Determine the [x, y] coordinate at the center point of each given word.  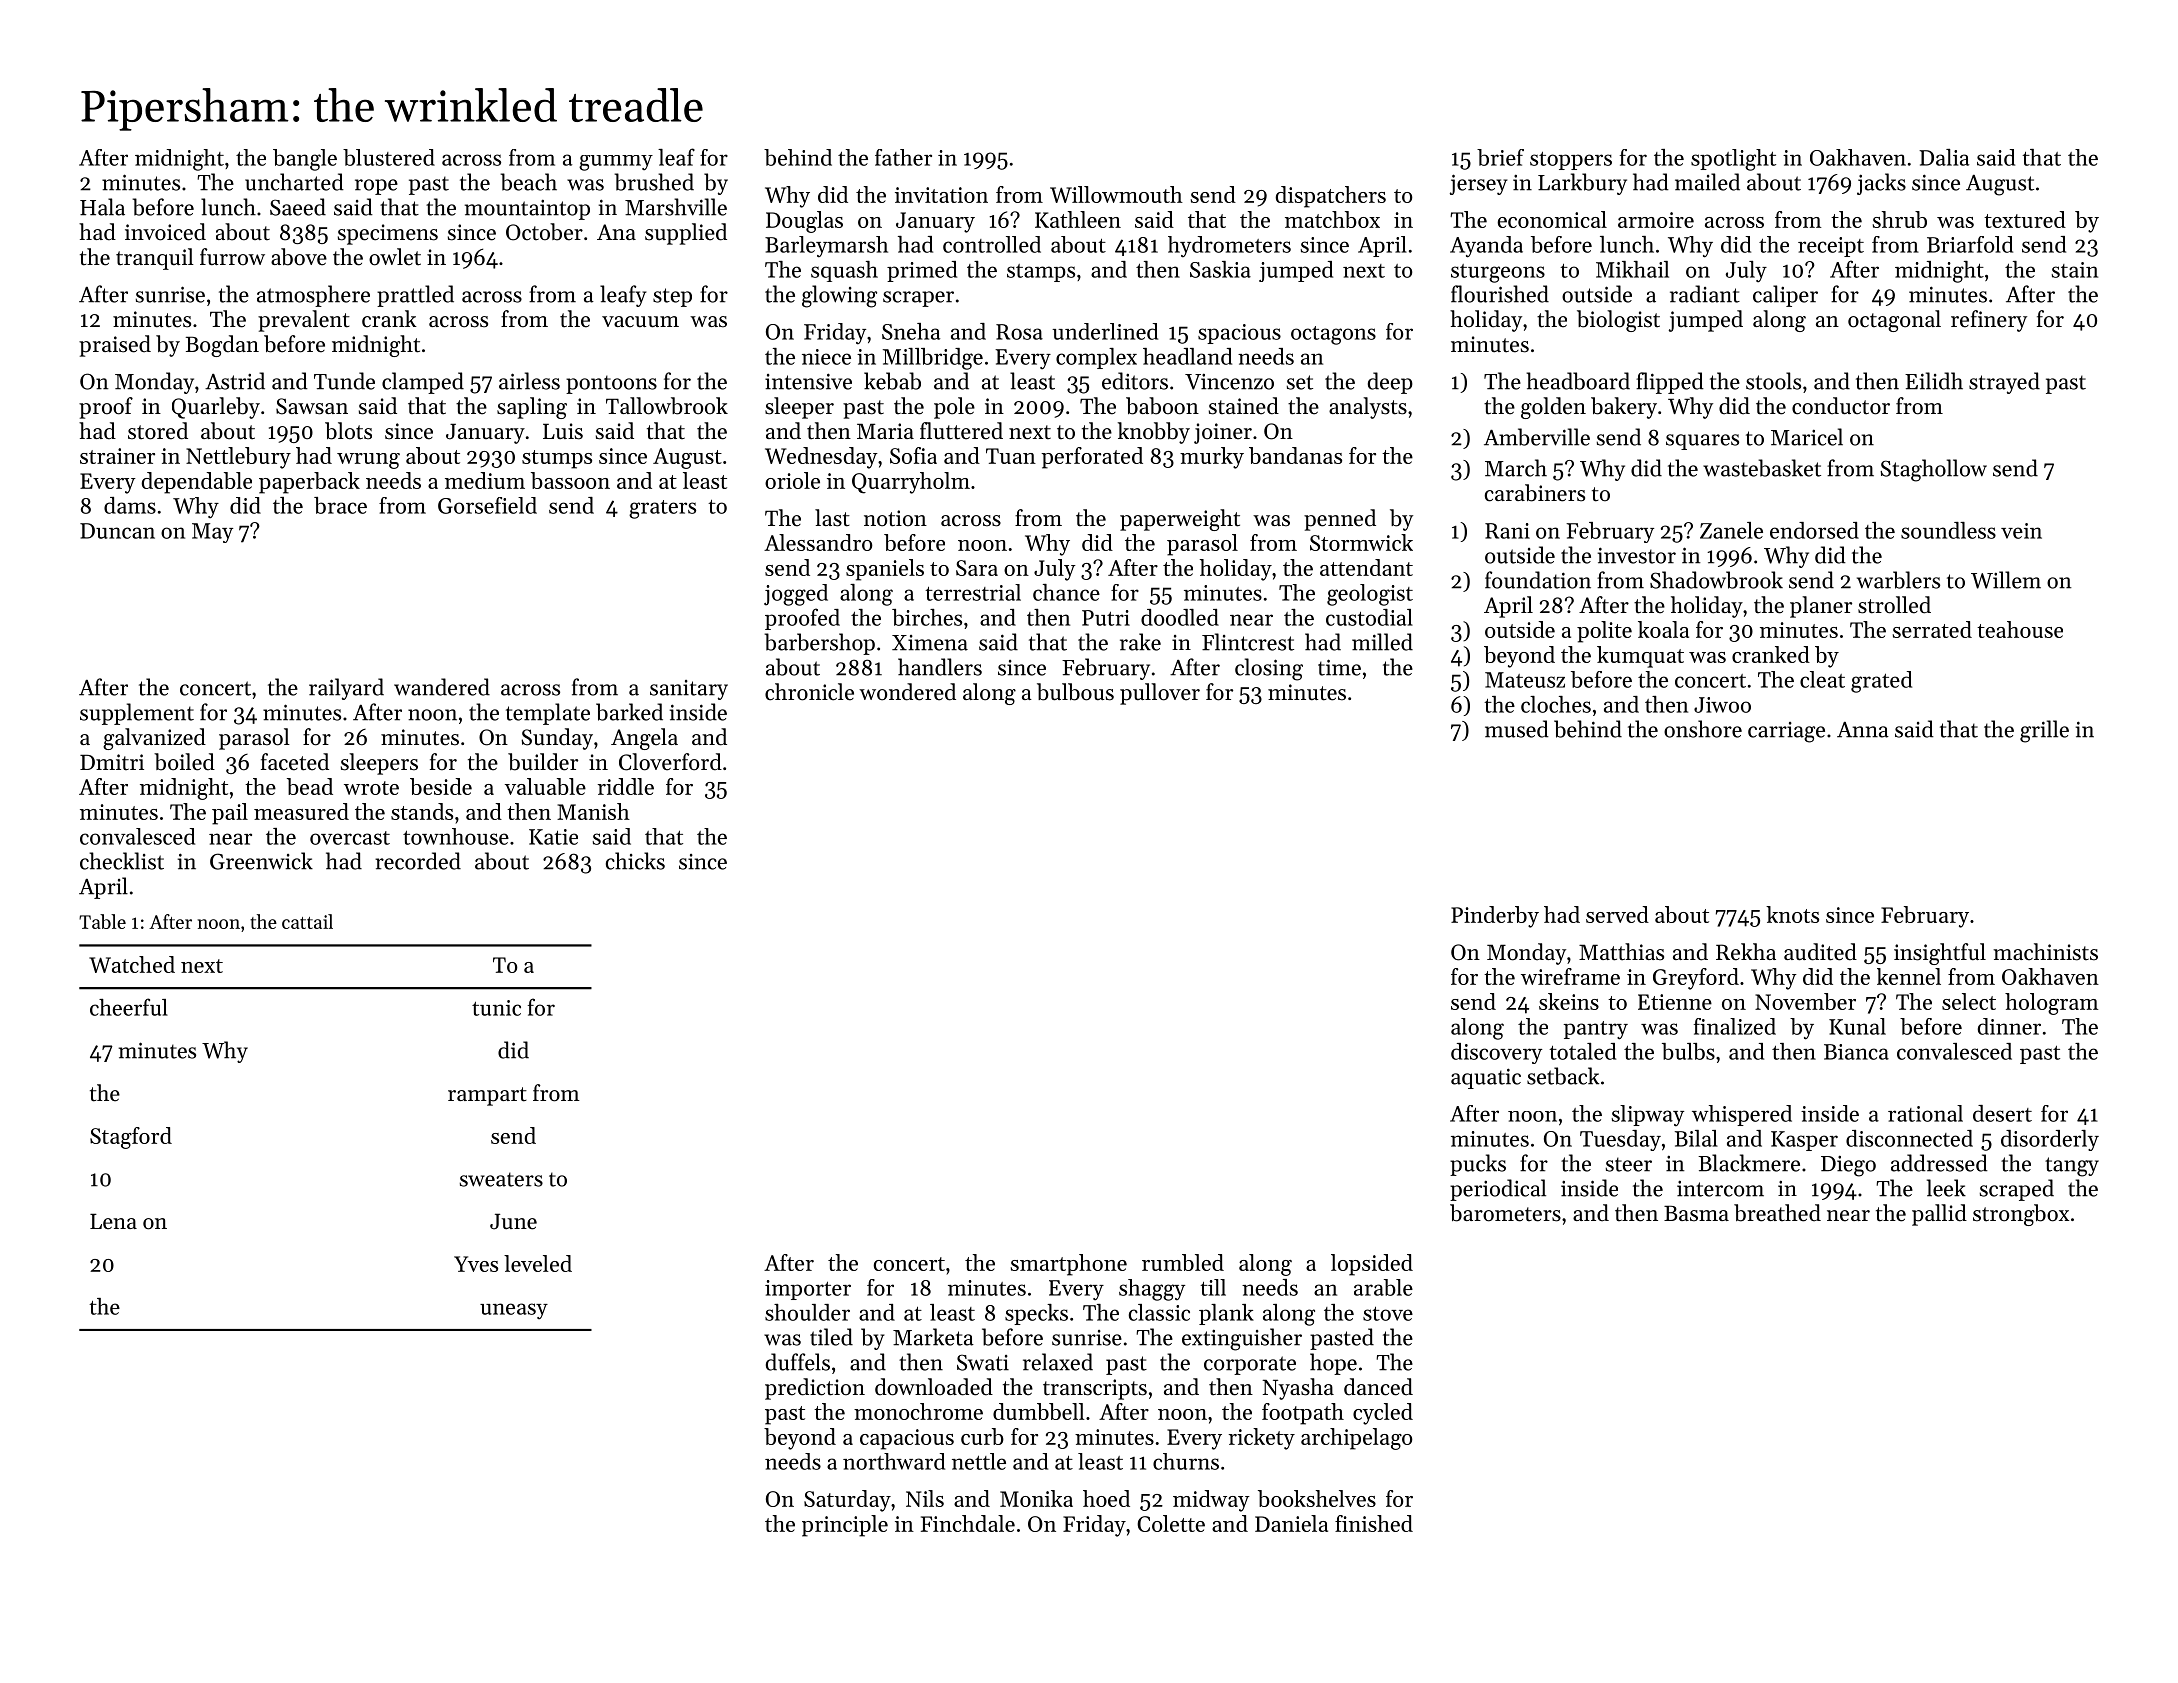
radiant [1705, 294]
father [903, 157]
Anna [1863, 730]
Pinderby [1495, 917]
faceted [295, 762]
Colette [1171, 1523]
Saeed [298, 207]
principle [845, 1526]
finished [1374, 1523]
